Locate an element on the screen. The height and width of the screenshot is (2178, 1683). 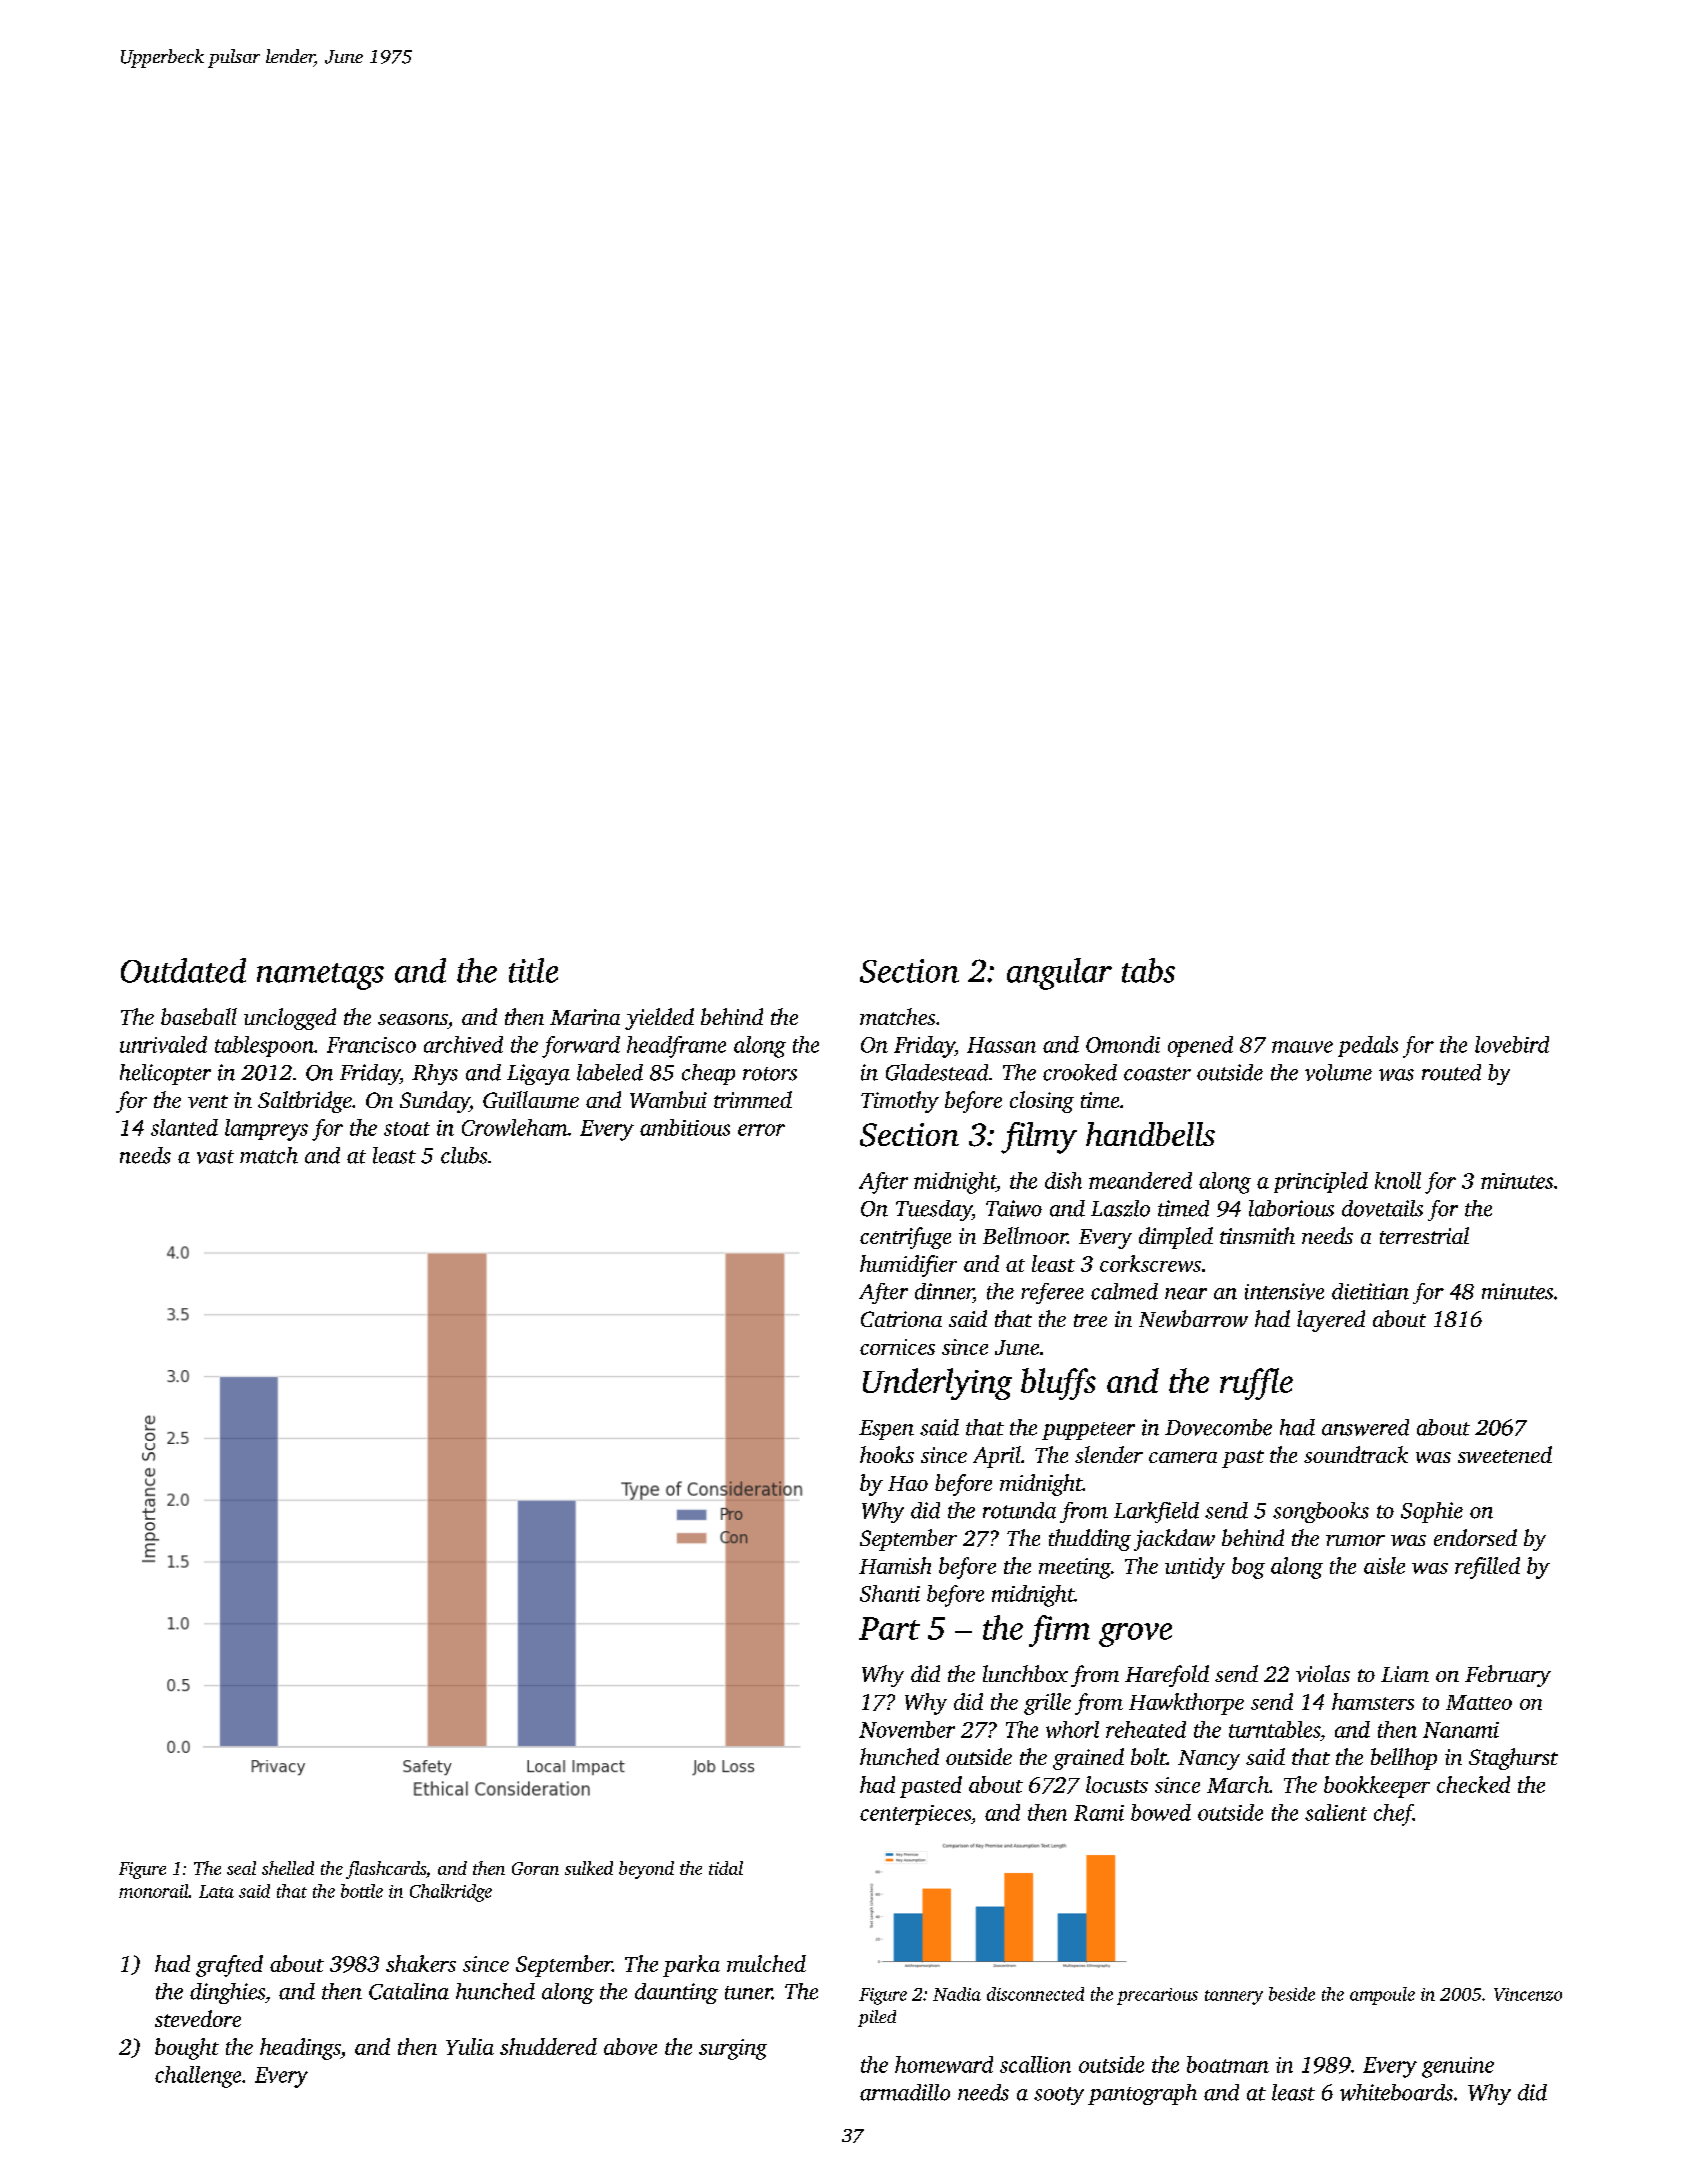
nametags is located at coordinates (320, 976).
